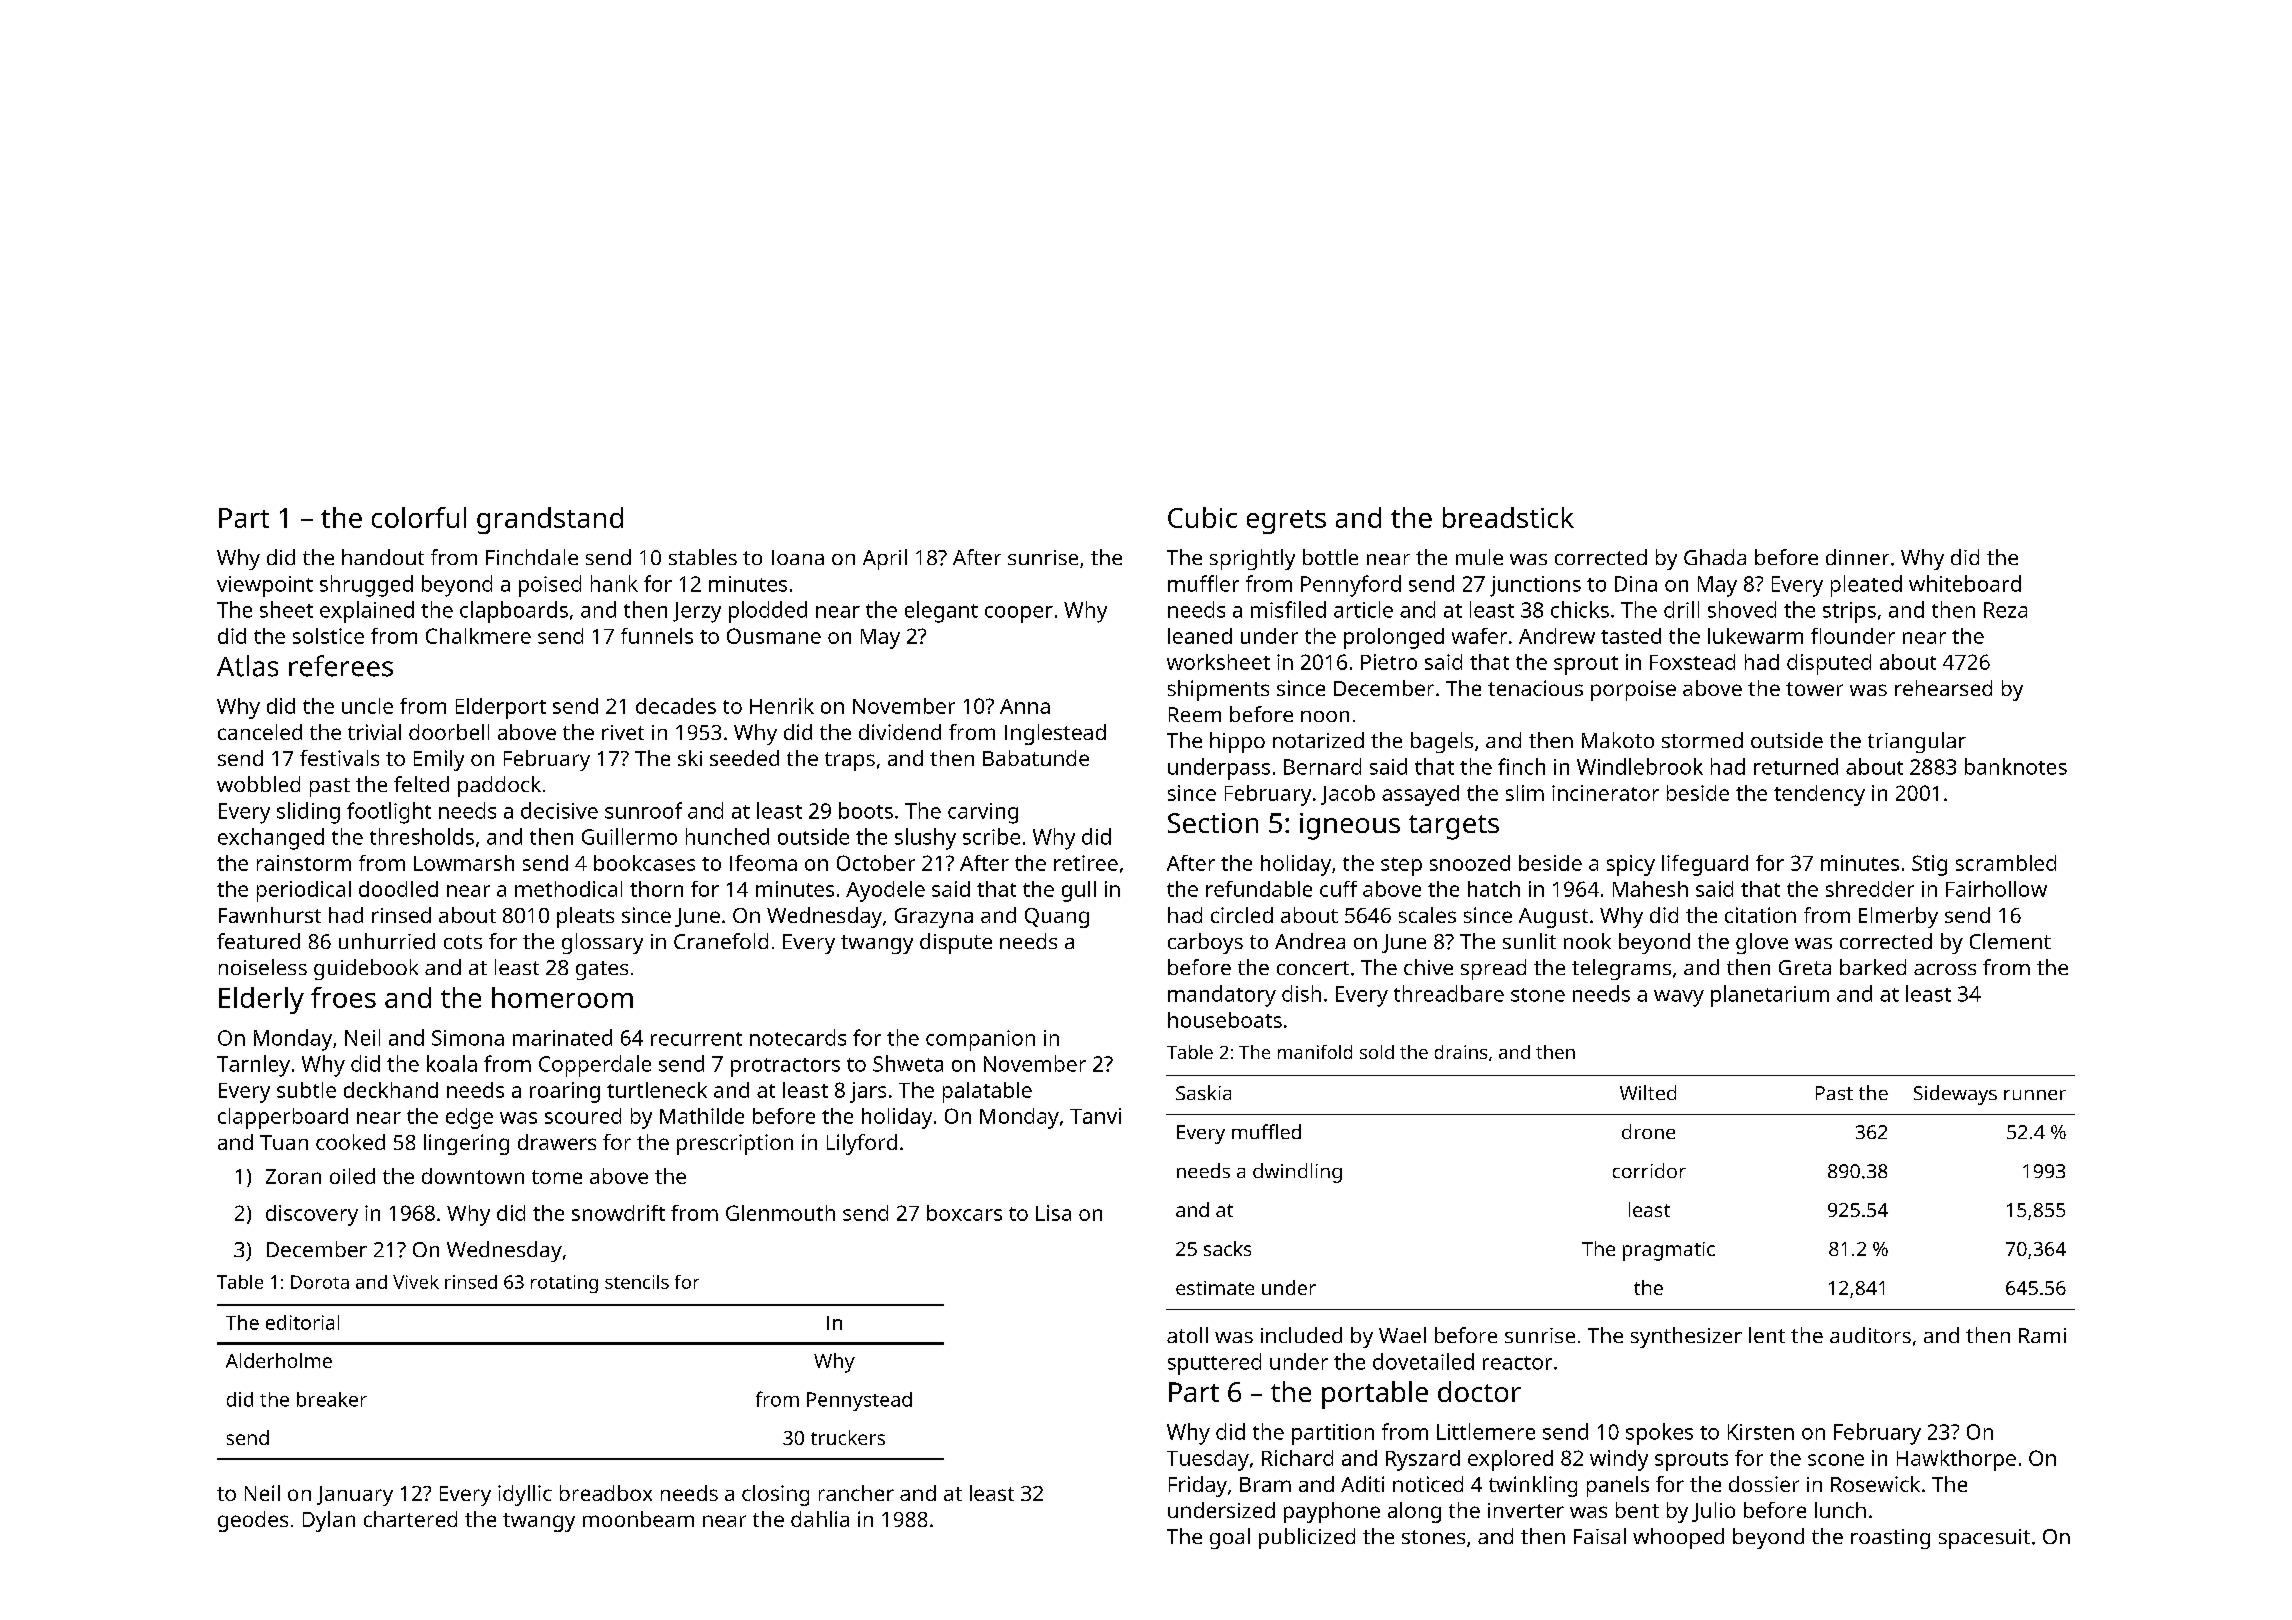  What do you see at coordinates (885, 559) in the document?
I see `April` at bounding box center [885, 559].
